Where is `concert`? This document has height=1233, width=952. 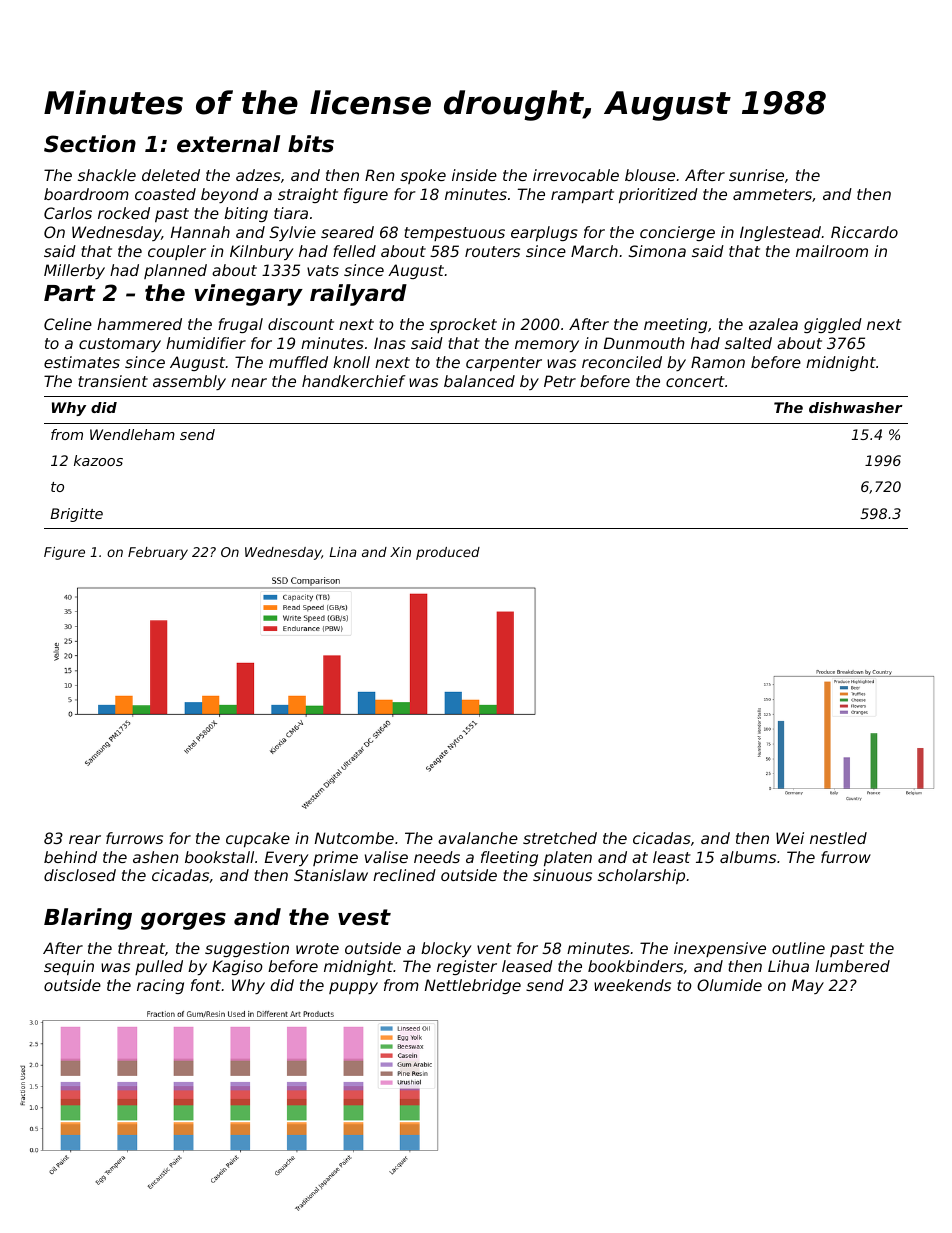 concert is located at coordinates (695, 381).
